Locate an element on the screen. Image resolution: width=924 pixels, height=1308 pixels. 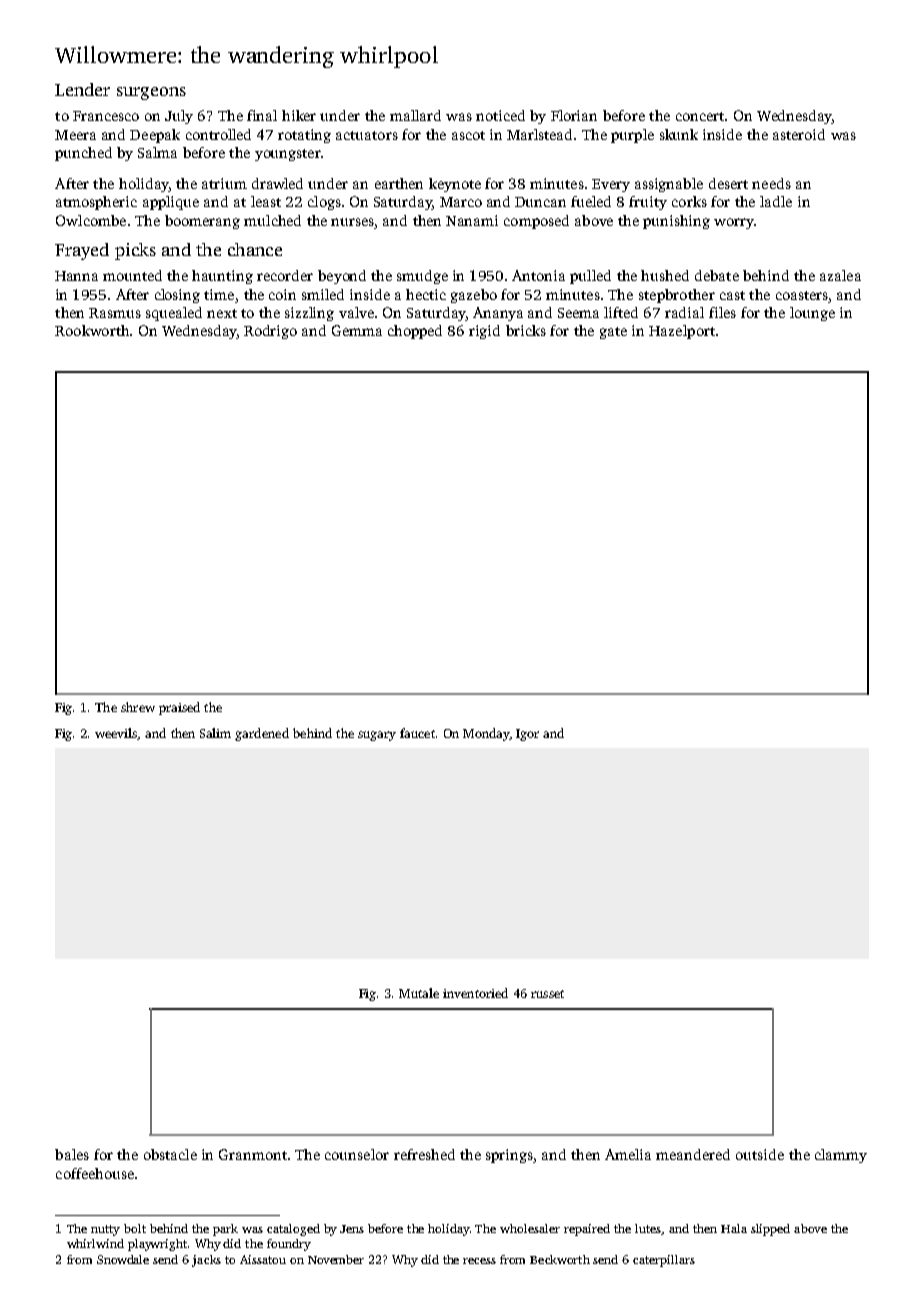
Igor is located at coordinates (527, 735).
